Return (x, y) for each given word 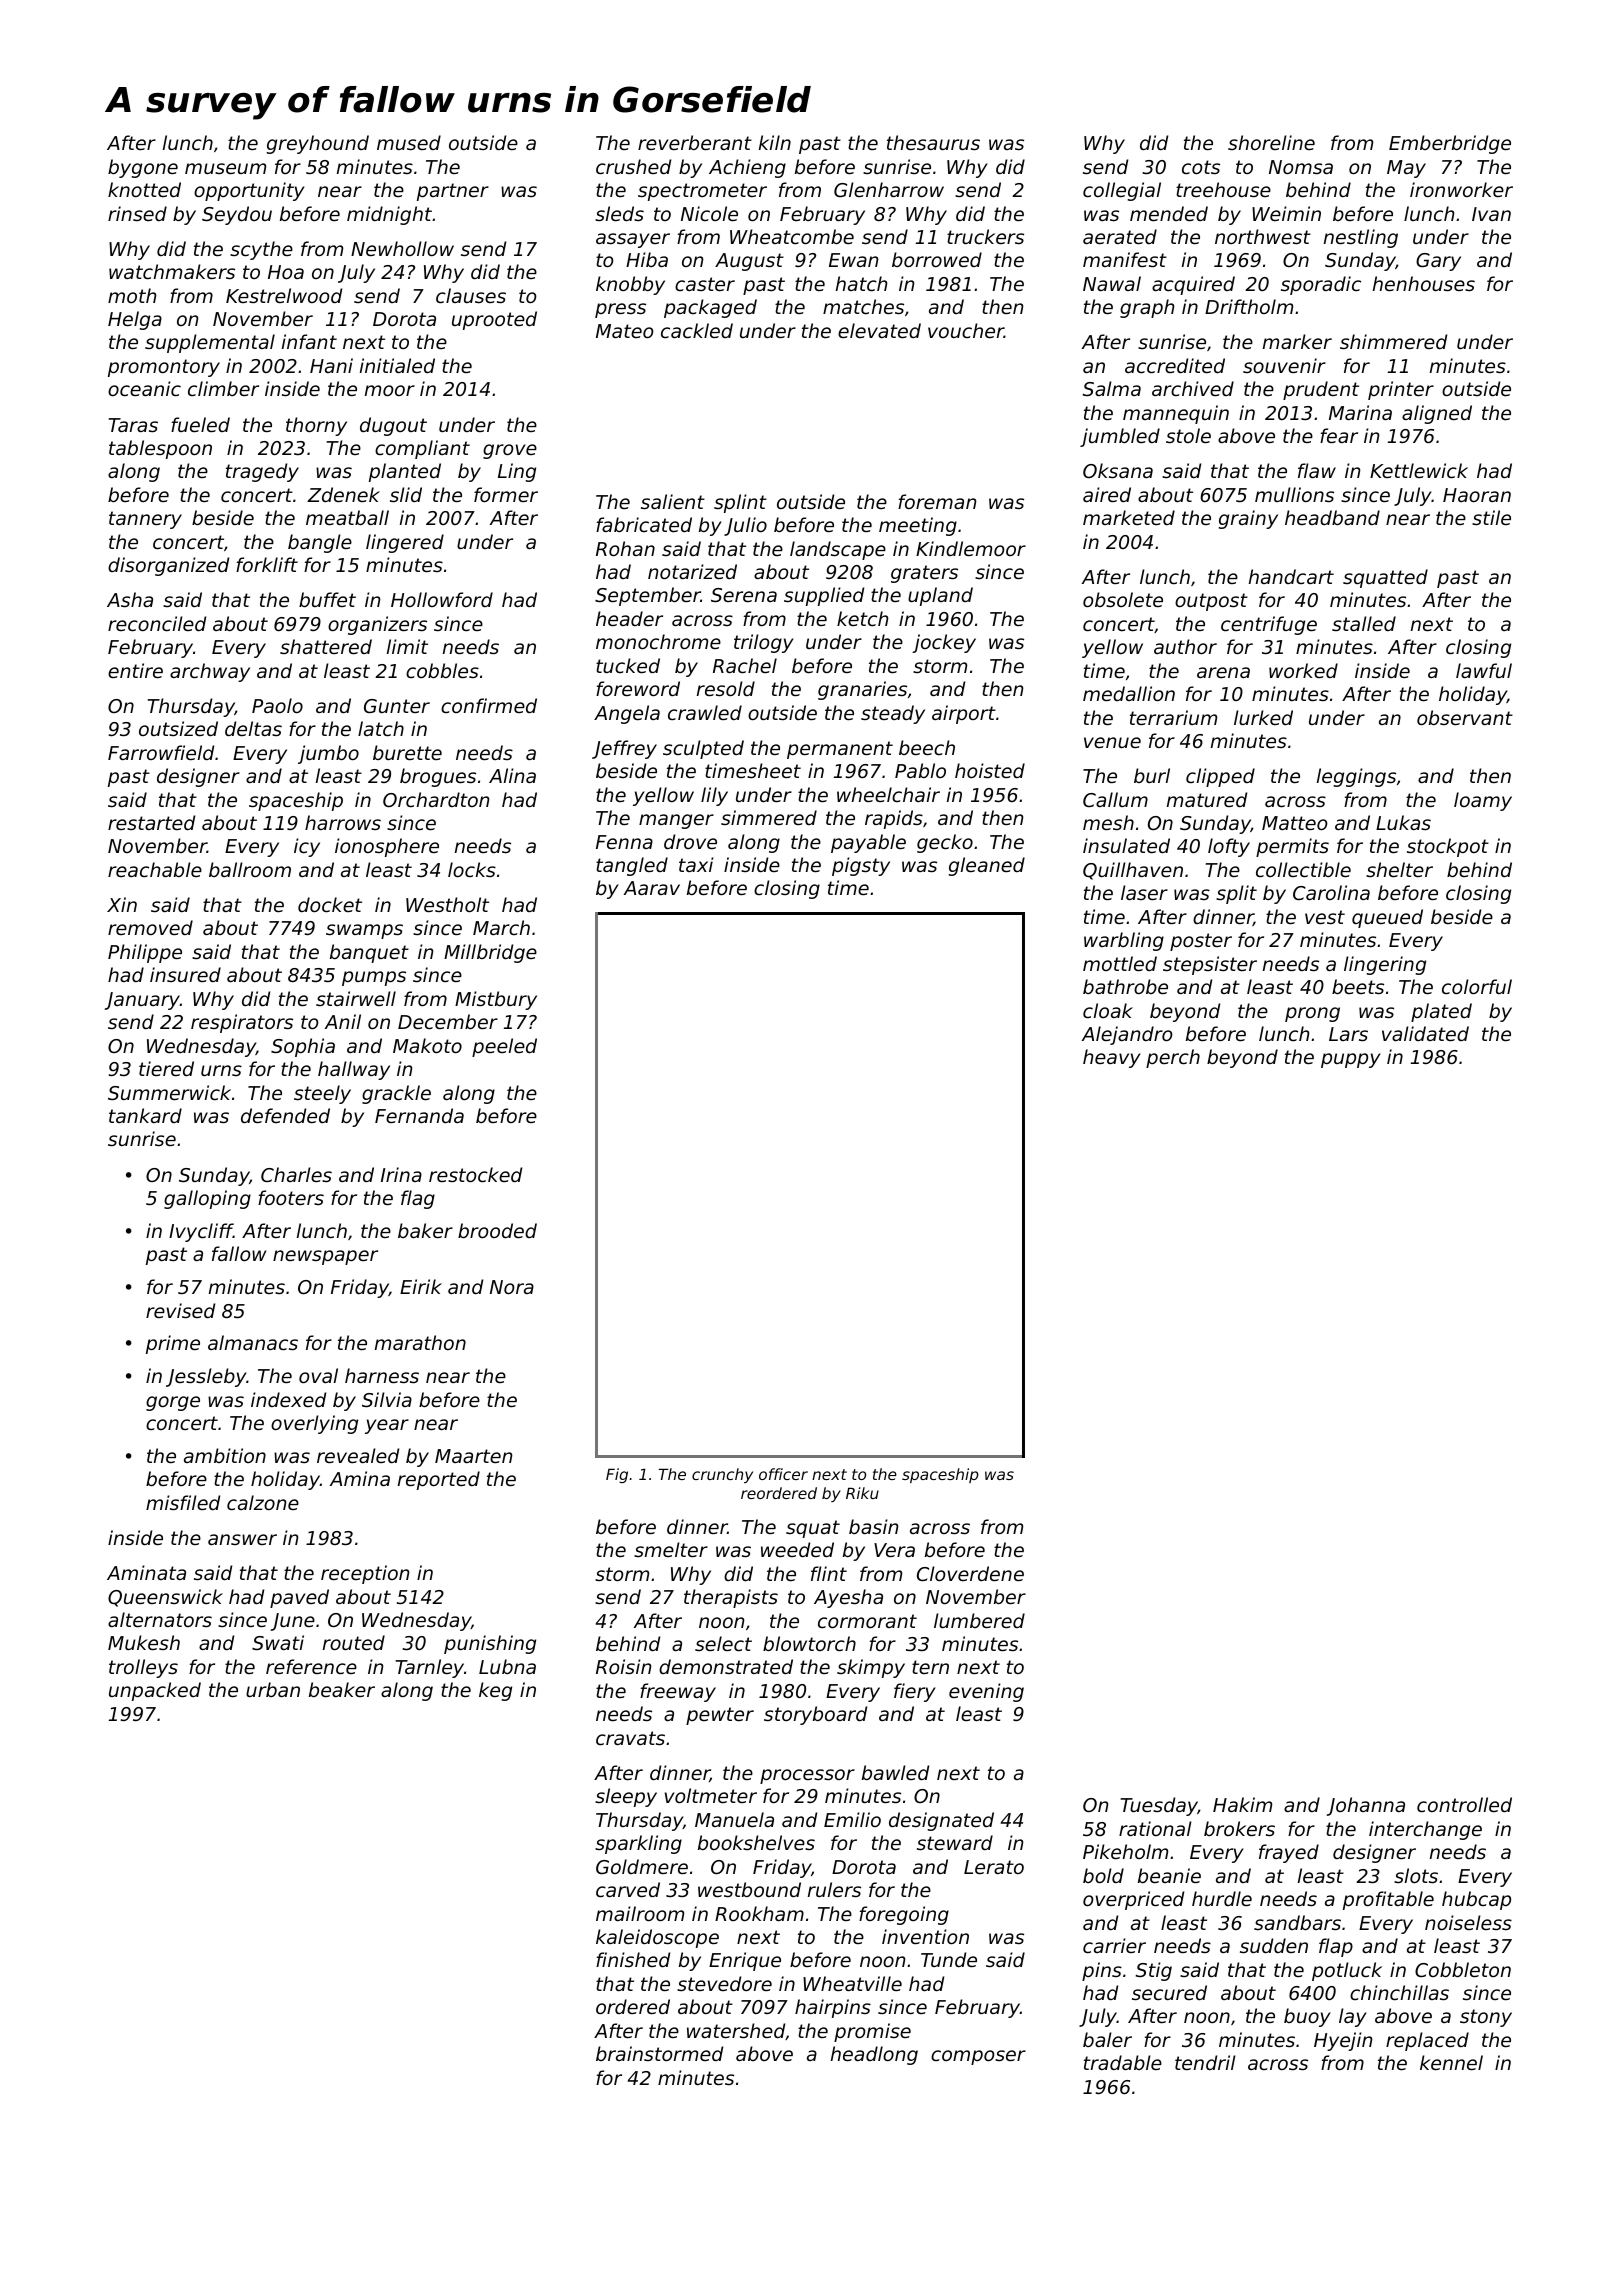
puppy (1351, 1060)
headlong (874, 2055)
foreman (937, 501)
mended (1169, 213)
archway (210, 672)
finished (633, 1959)
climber (223, 388)
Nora (512, 1287)
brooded (497, 1230)
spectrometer (702, 192)
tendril (1205, 2062)
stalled (1364, 623)
